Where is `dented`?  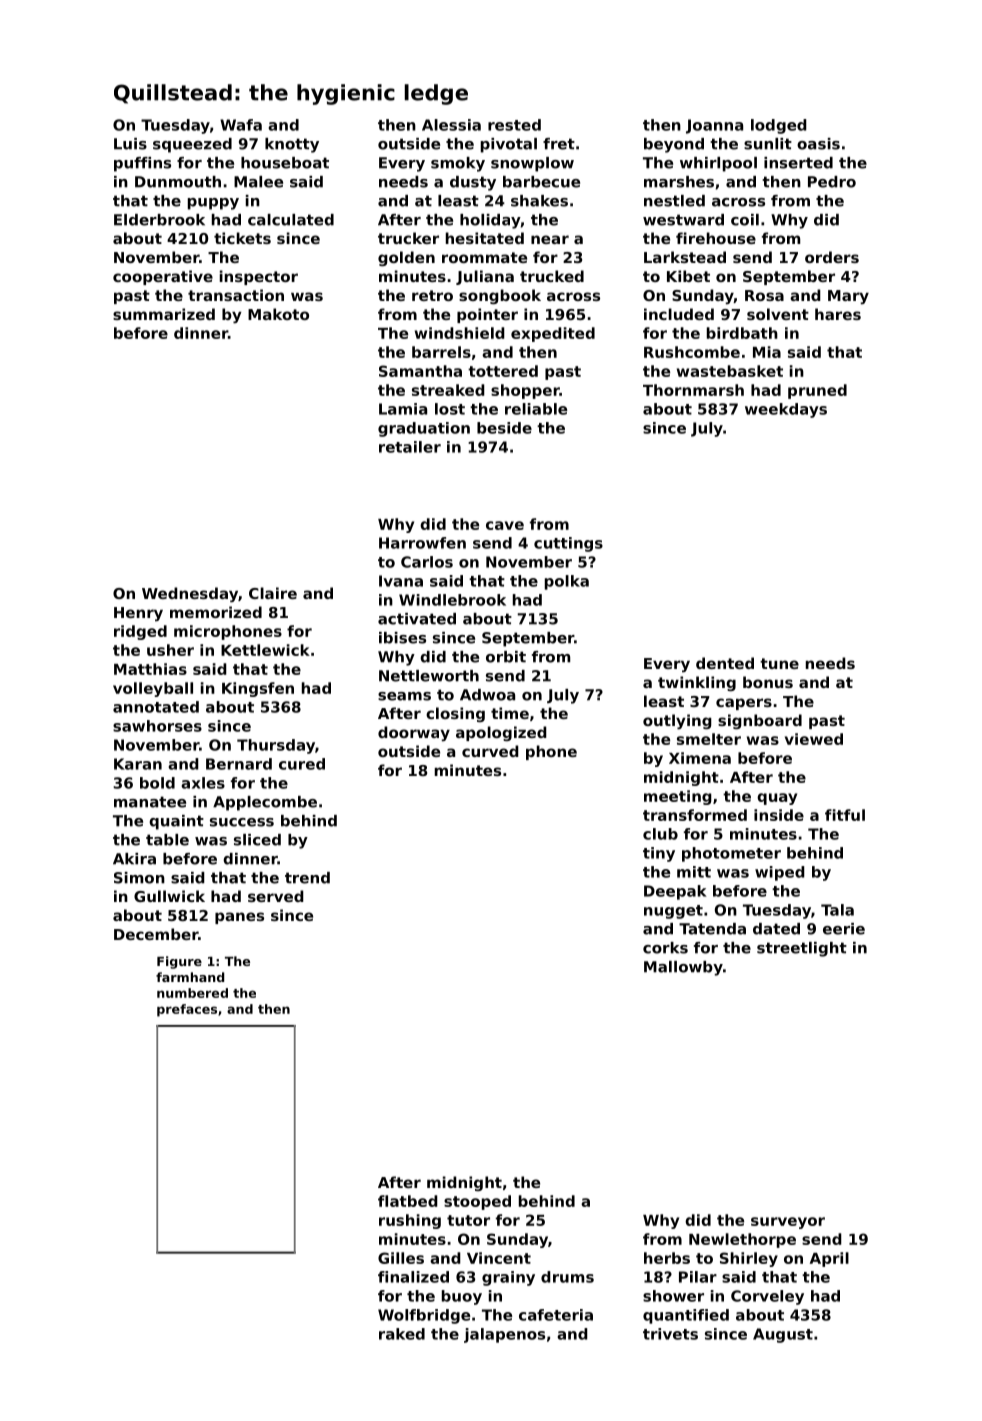 dented is located at coordinates (725, 663).
